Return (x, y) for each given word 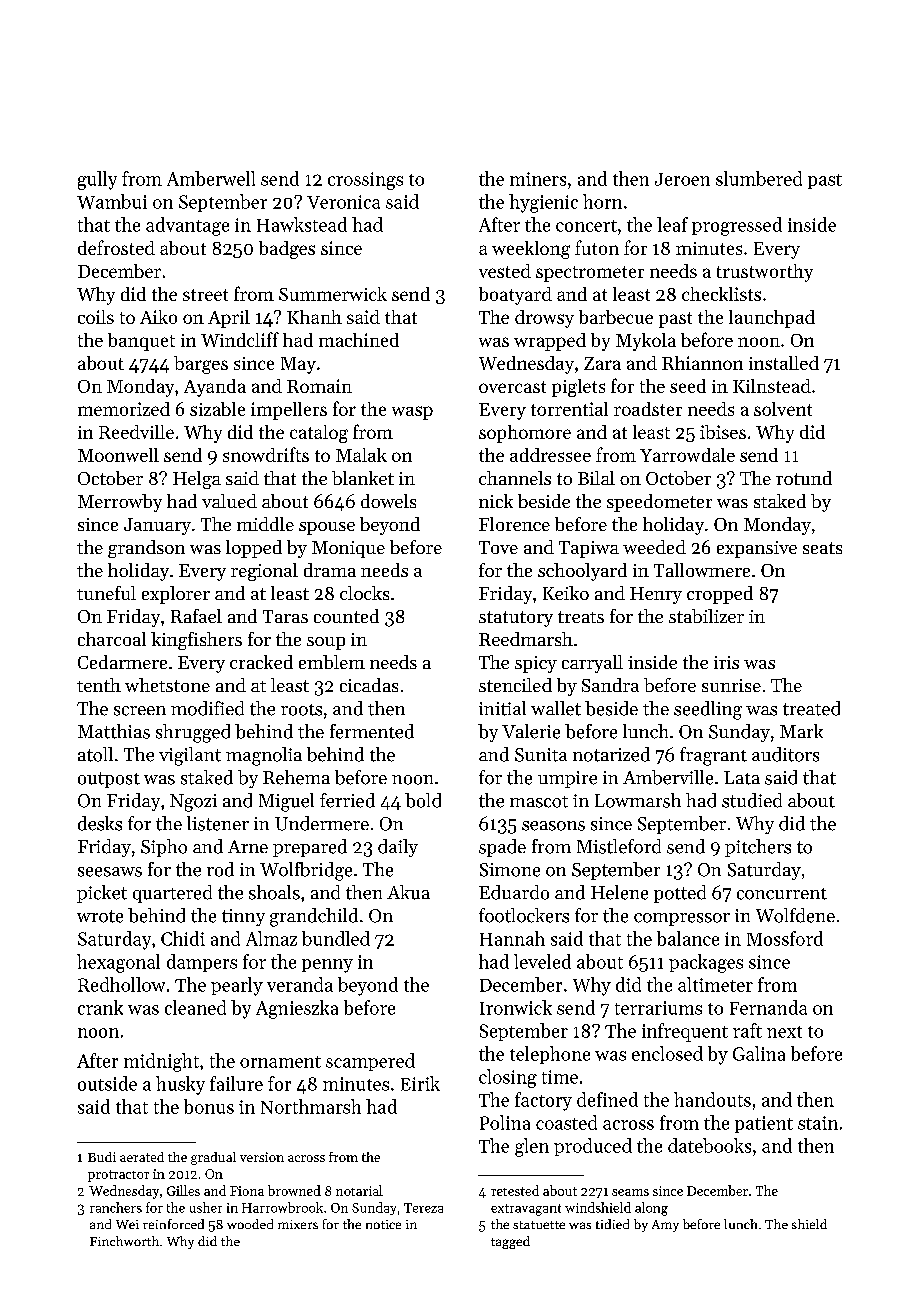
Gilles (183, 1190)
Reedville (136, 432)
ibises (723, 432)
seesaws (110, 872)
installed (784, 363)
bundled (336, 938)
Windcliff (240, 339)
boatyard (515, 296)
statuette (539, 1225)
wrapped (550, 342)
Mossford (785, 938)
